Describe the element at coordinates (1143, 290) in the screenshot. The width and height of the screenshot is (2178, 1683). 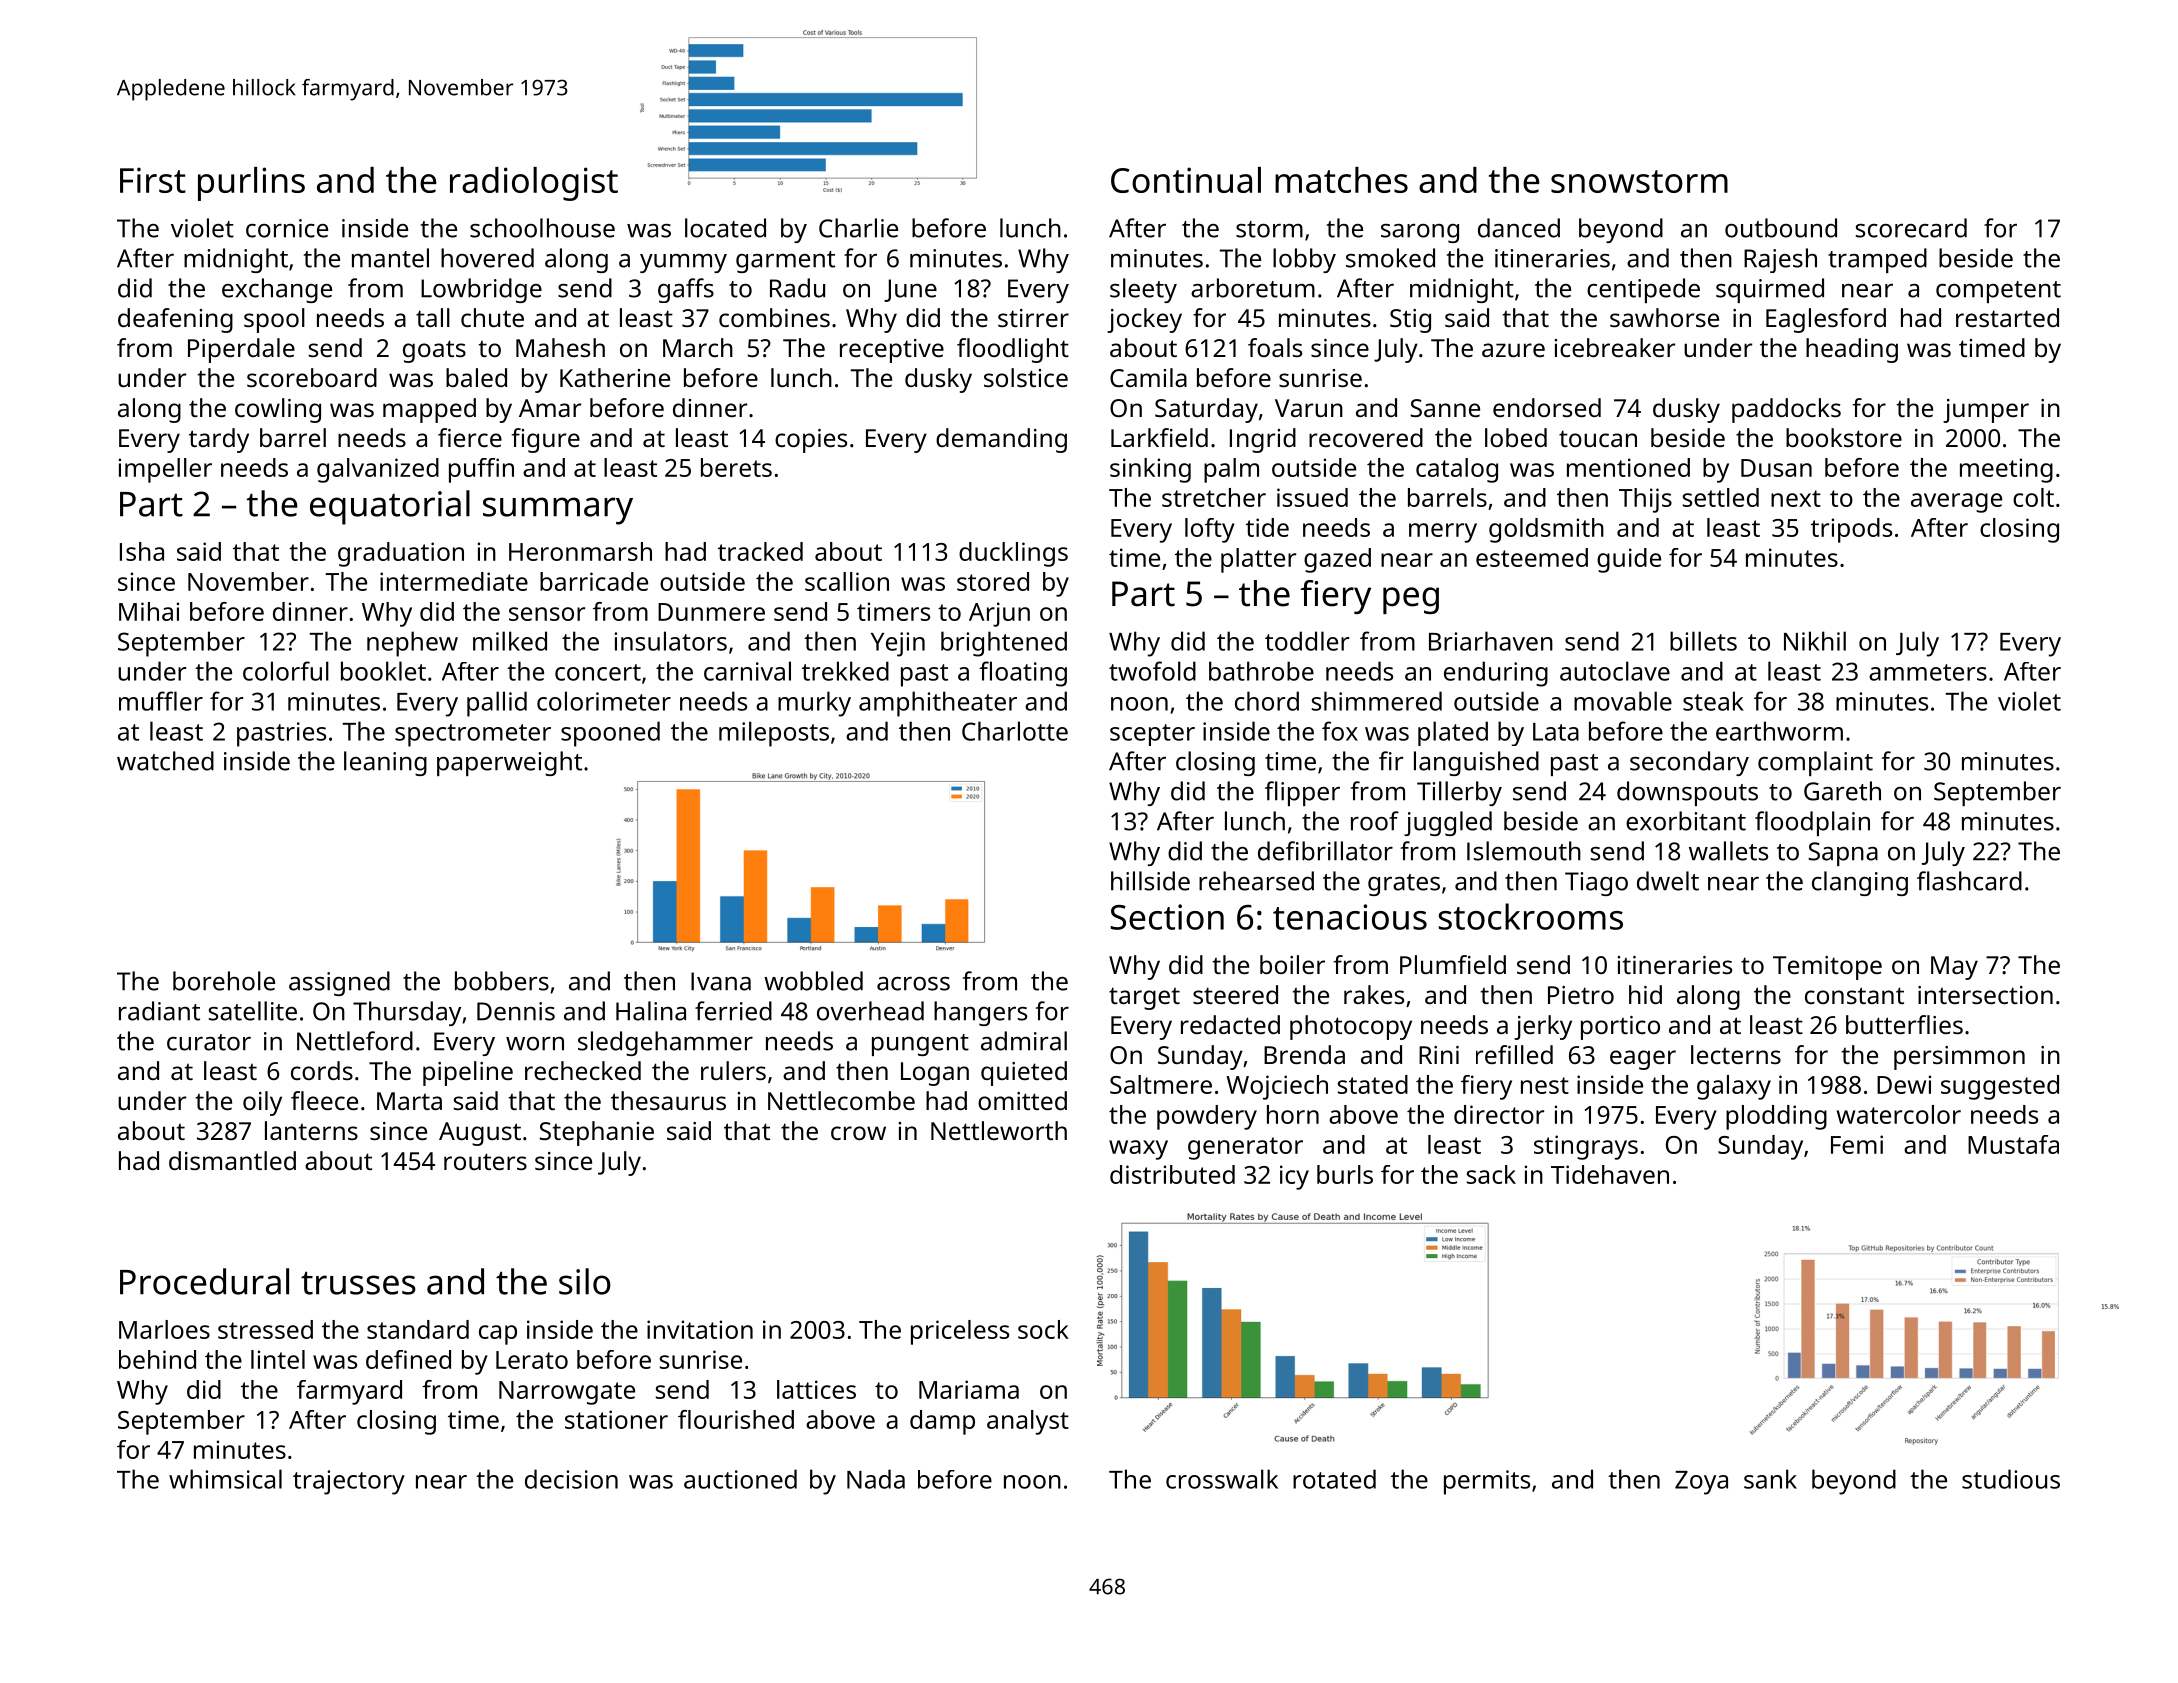
I see `sleety` at that location.
